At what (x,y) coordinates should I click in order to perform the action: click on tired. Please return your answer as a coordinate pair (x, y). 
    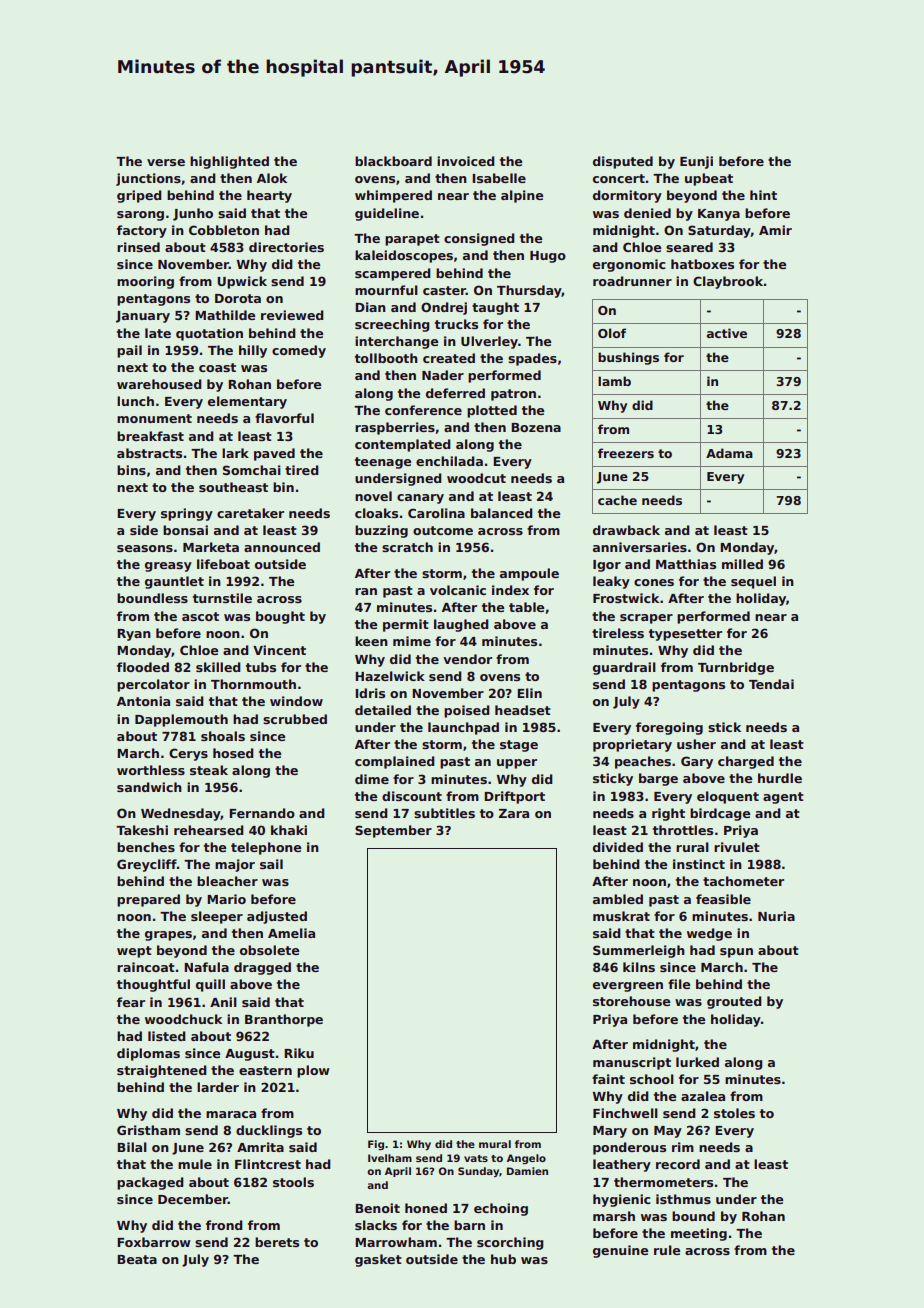
    Looking at the image, I should click on (302, 470).
